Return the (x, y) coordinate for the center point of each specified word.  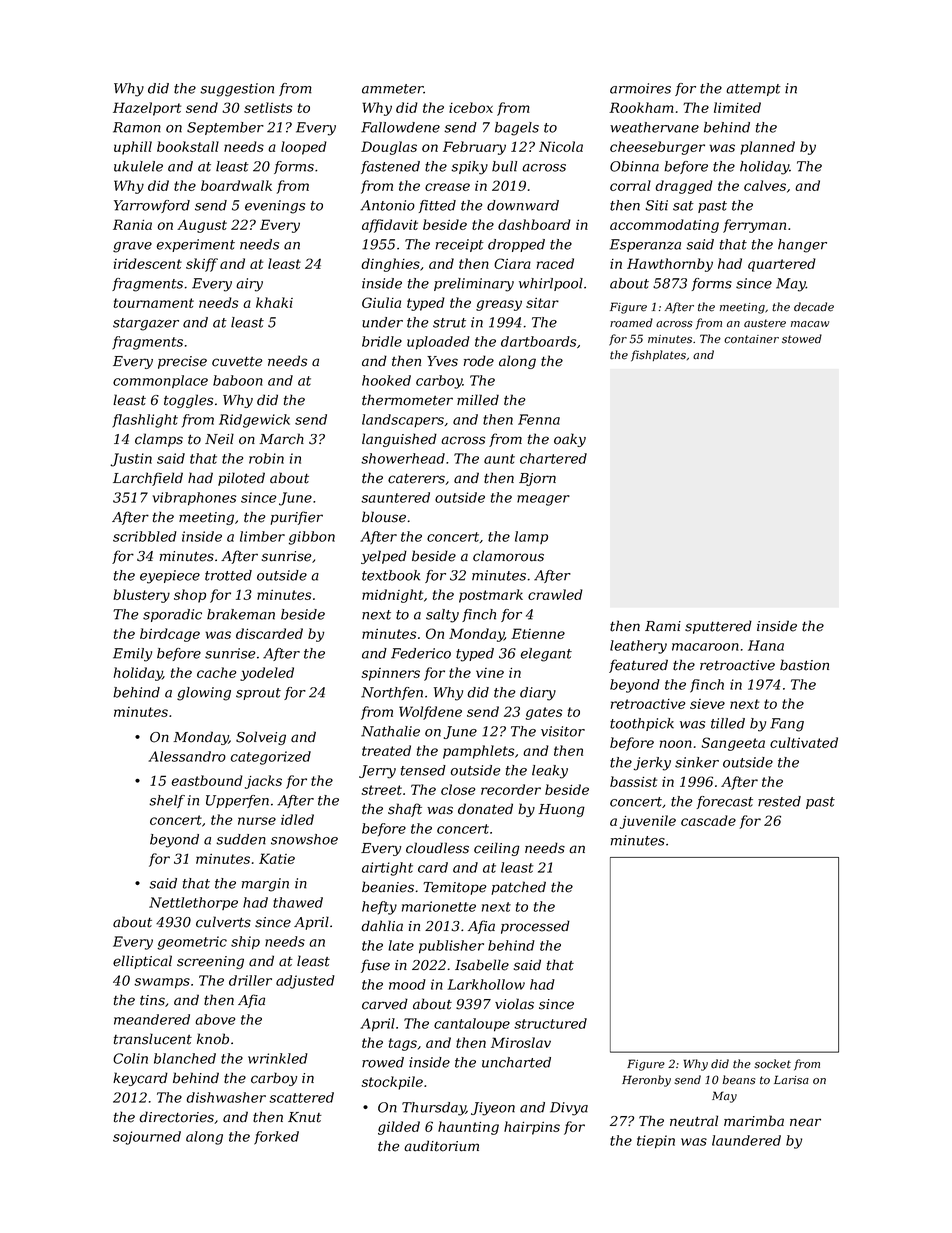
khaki (274, 302)
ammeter (393, 89)
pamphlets (478, 752)
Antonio (387, 205)
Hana (766, 645)
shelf (167, 801)
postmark (491, 596)
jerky (652, 764)
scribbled (145, 536)
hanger (802, 246)
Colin (130, 1058)
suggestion (237, 90)
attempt (753, 90)
